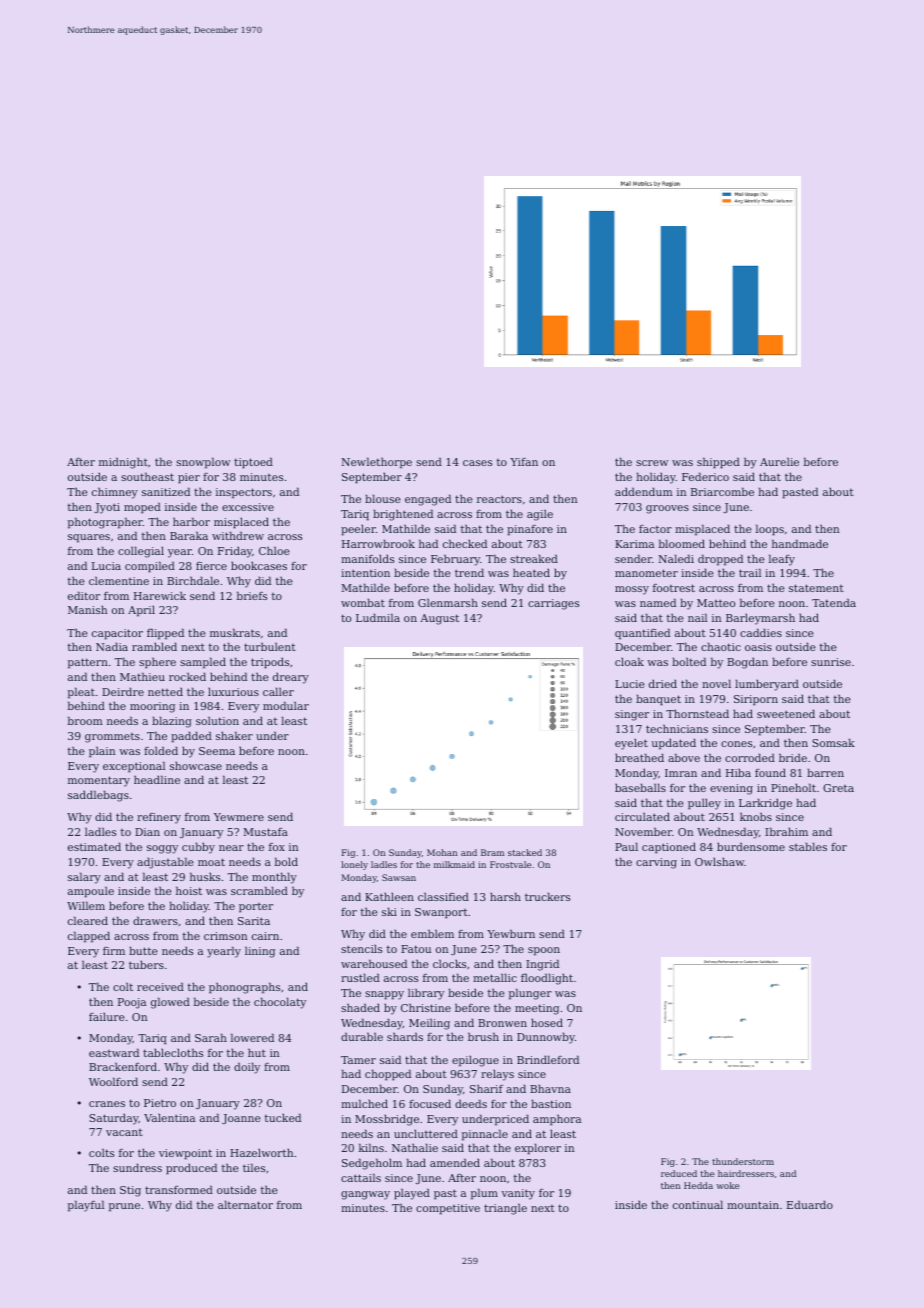 The image size is (924, 1308). Describe the element at coordinates (256, 908) in the screenshot. I see `porter` at that location.
